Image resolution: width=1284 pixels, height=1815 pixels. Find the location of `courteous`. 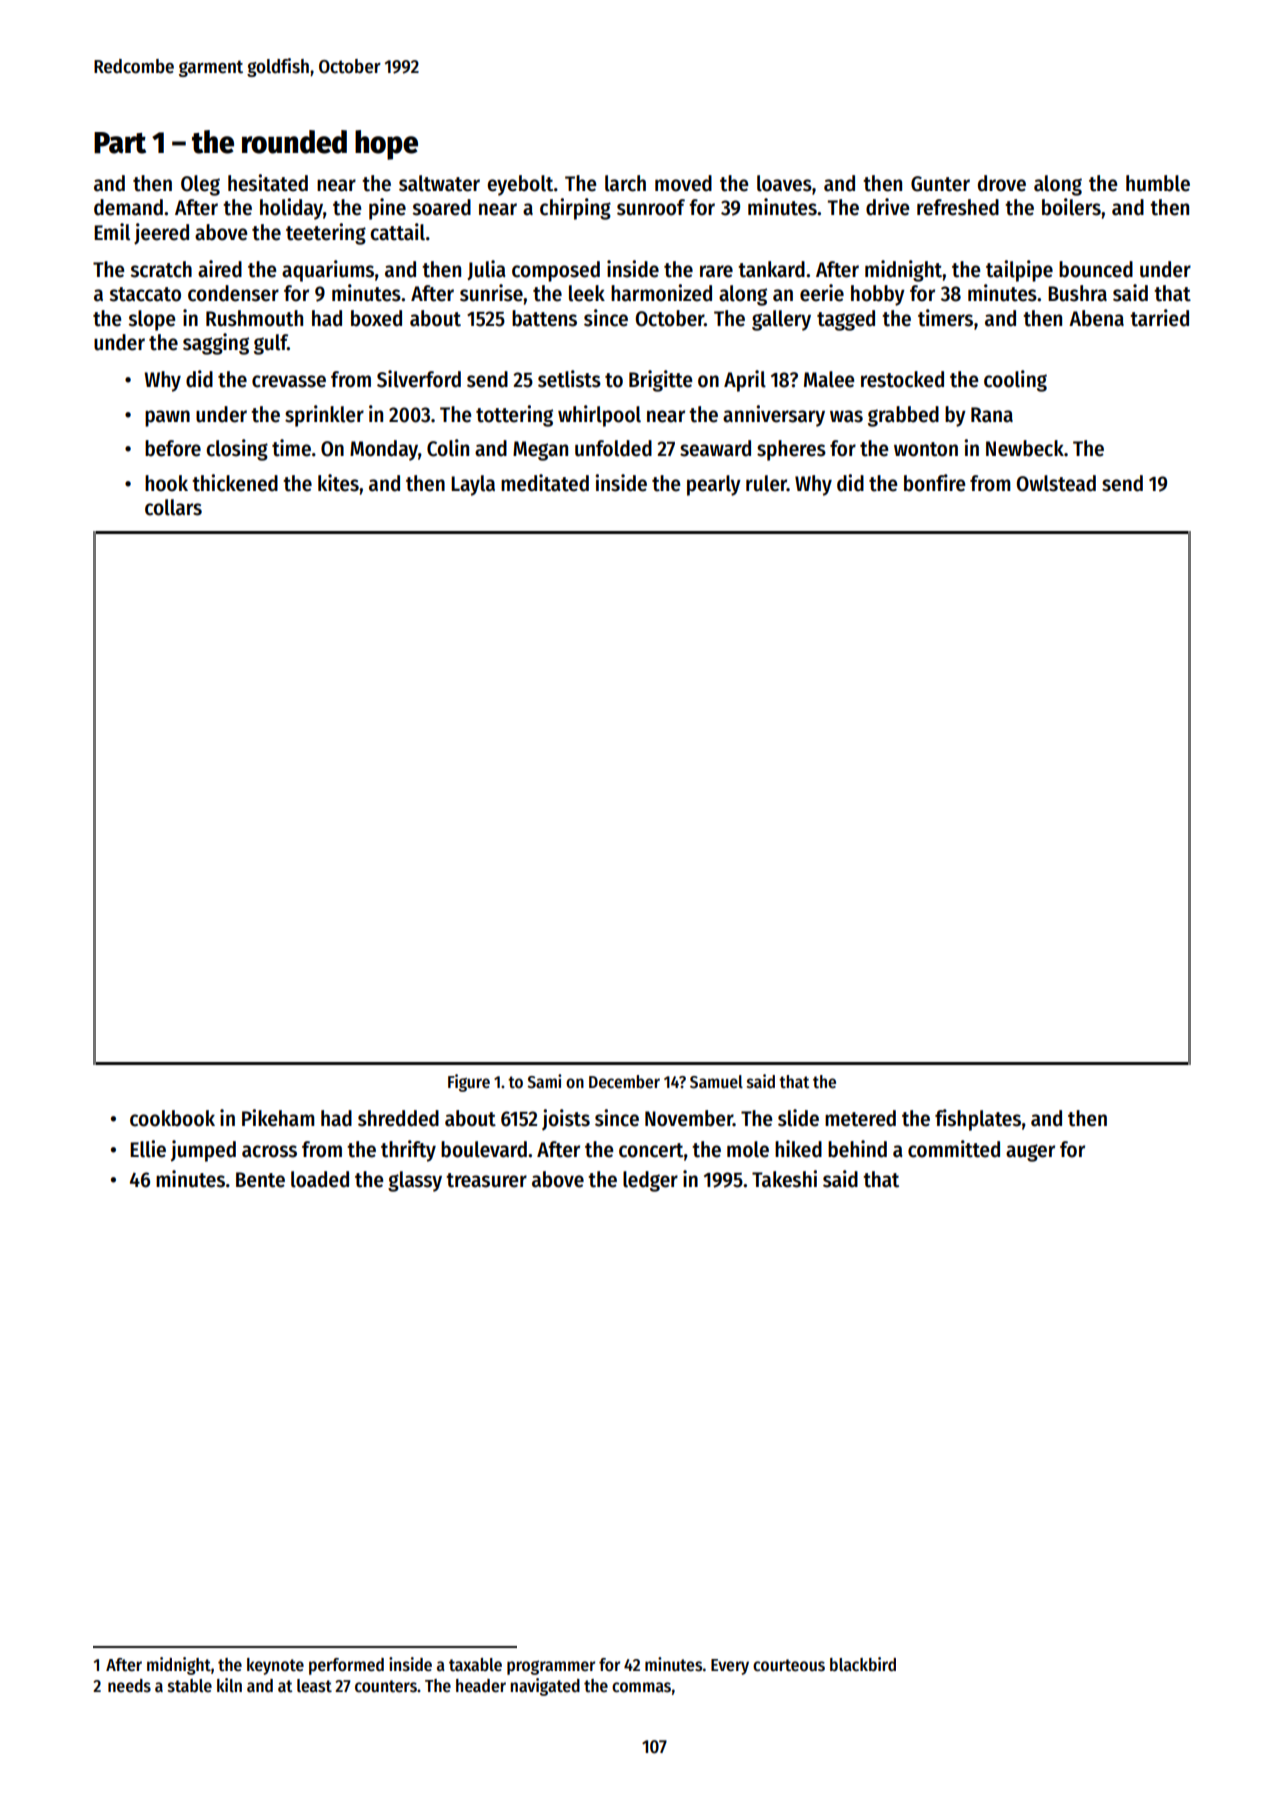

courteous is located at coordinates (789, 1665).
